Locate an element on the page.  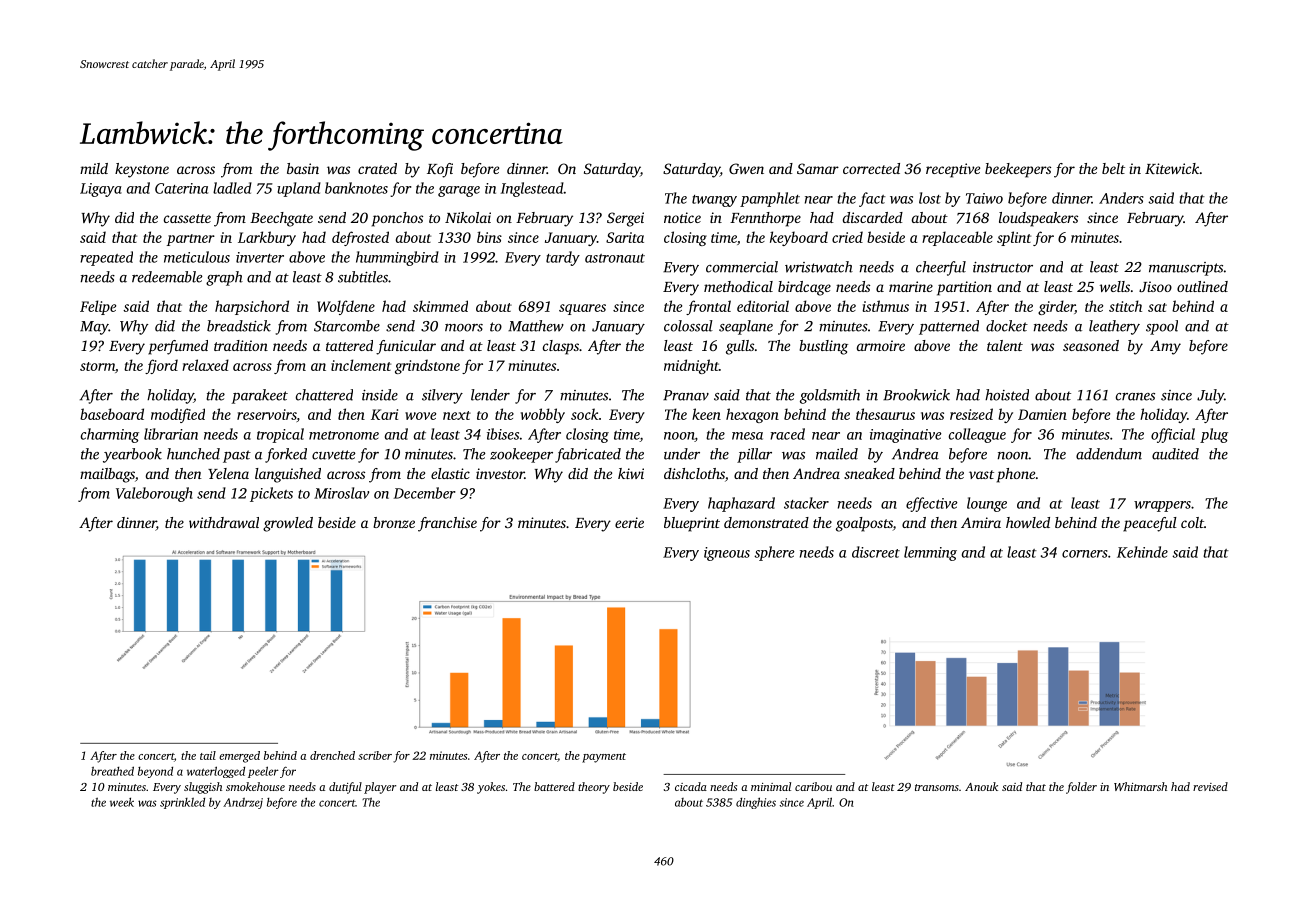
franchise is located at coordinates (447, 524).
